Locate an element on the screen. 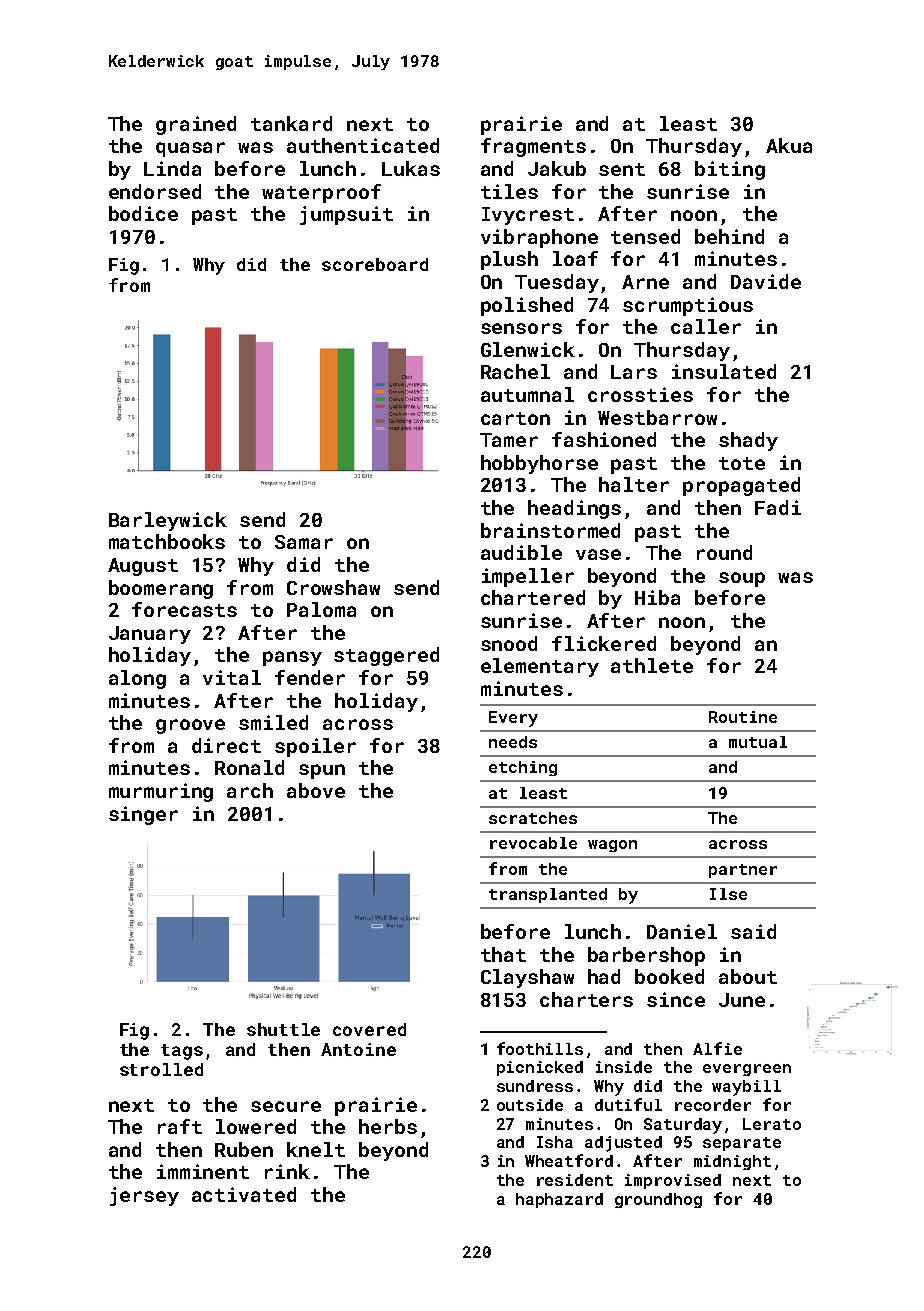 The width and height of the screenshot is (924, 1311). Crowshaw is located at coordinates (333, 587).
